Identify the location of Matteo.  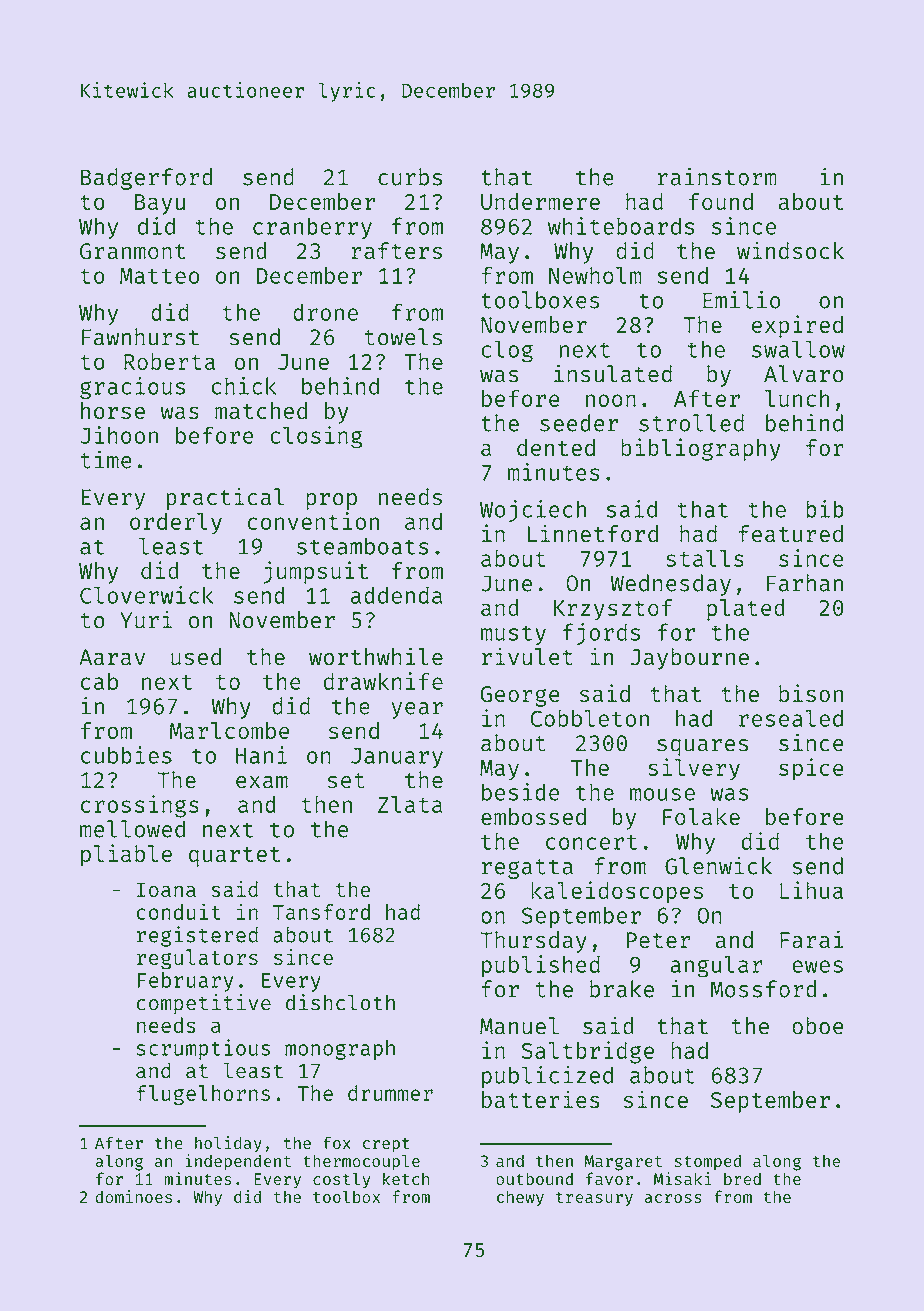
(160, 276).
